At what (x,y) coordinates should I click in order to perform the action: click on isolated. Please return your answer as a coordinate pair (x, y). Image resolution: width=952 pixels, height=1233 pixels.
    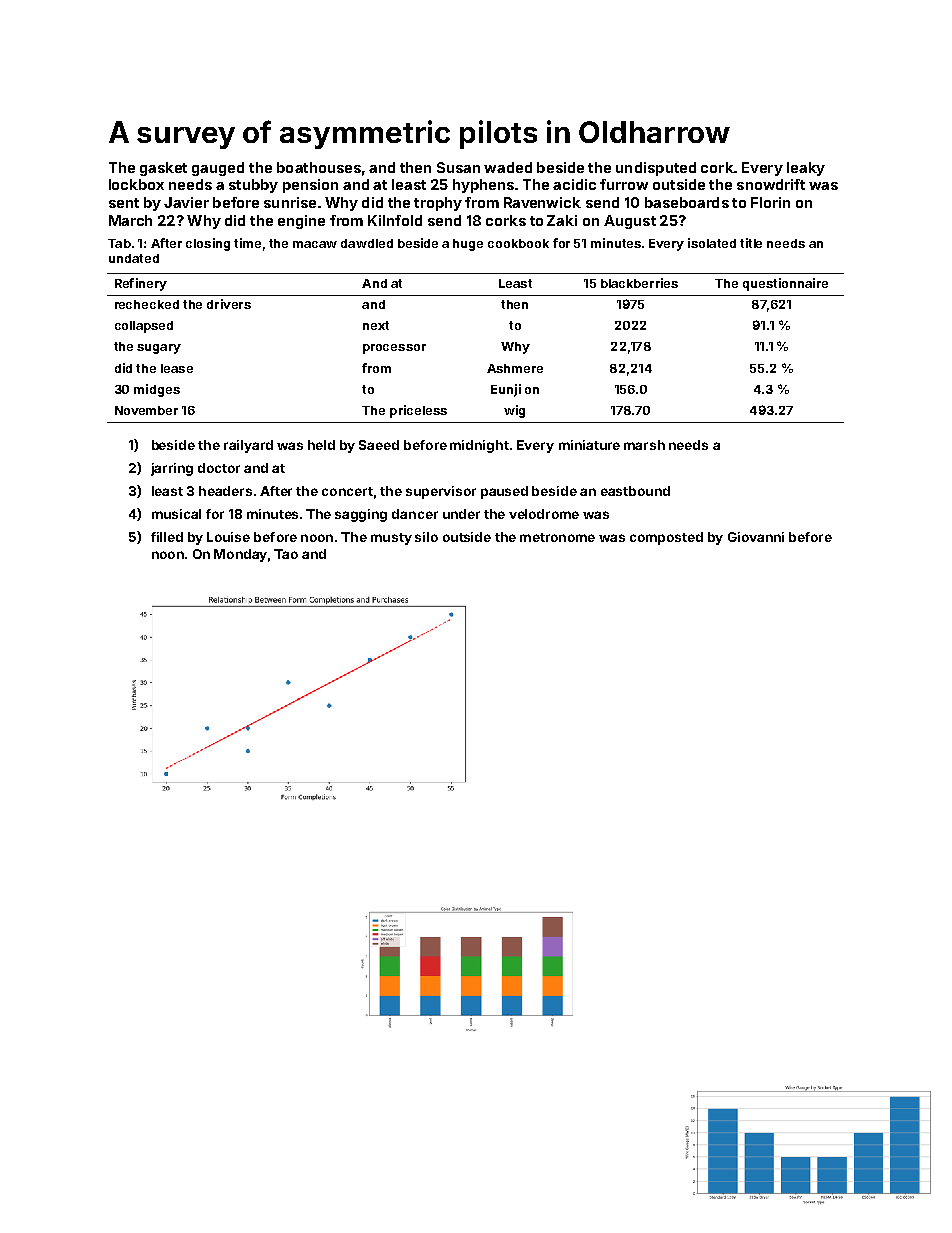
    Looking at the image, I should click on (712, 243).
